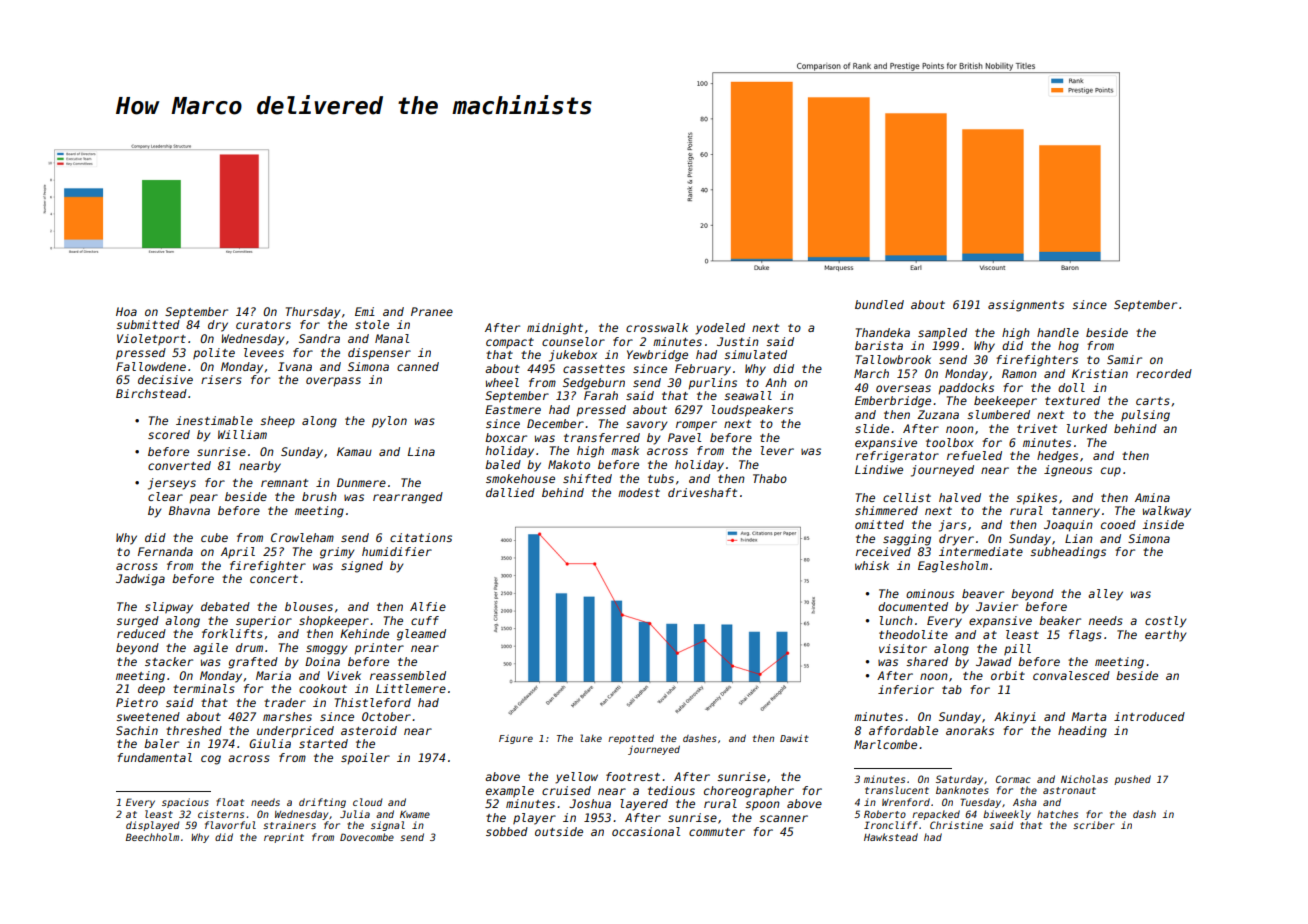 Image resolution: width=1308 pixels, height=924 pixels. I want to click on documented, so click(913, 606).
